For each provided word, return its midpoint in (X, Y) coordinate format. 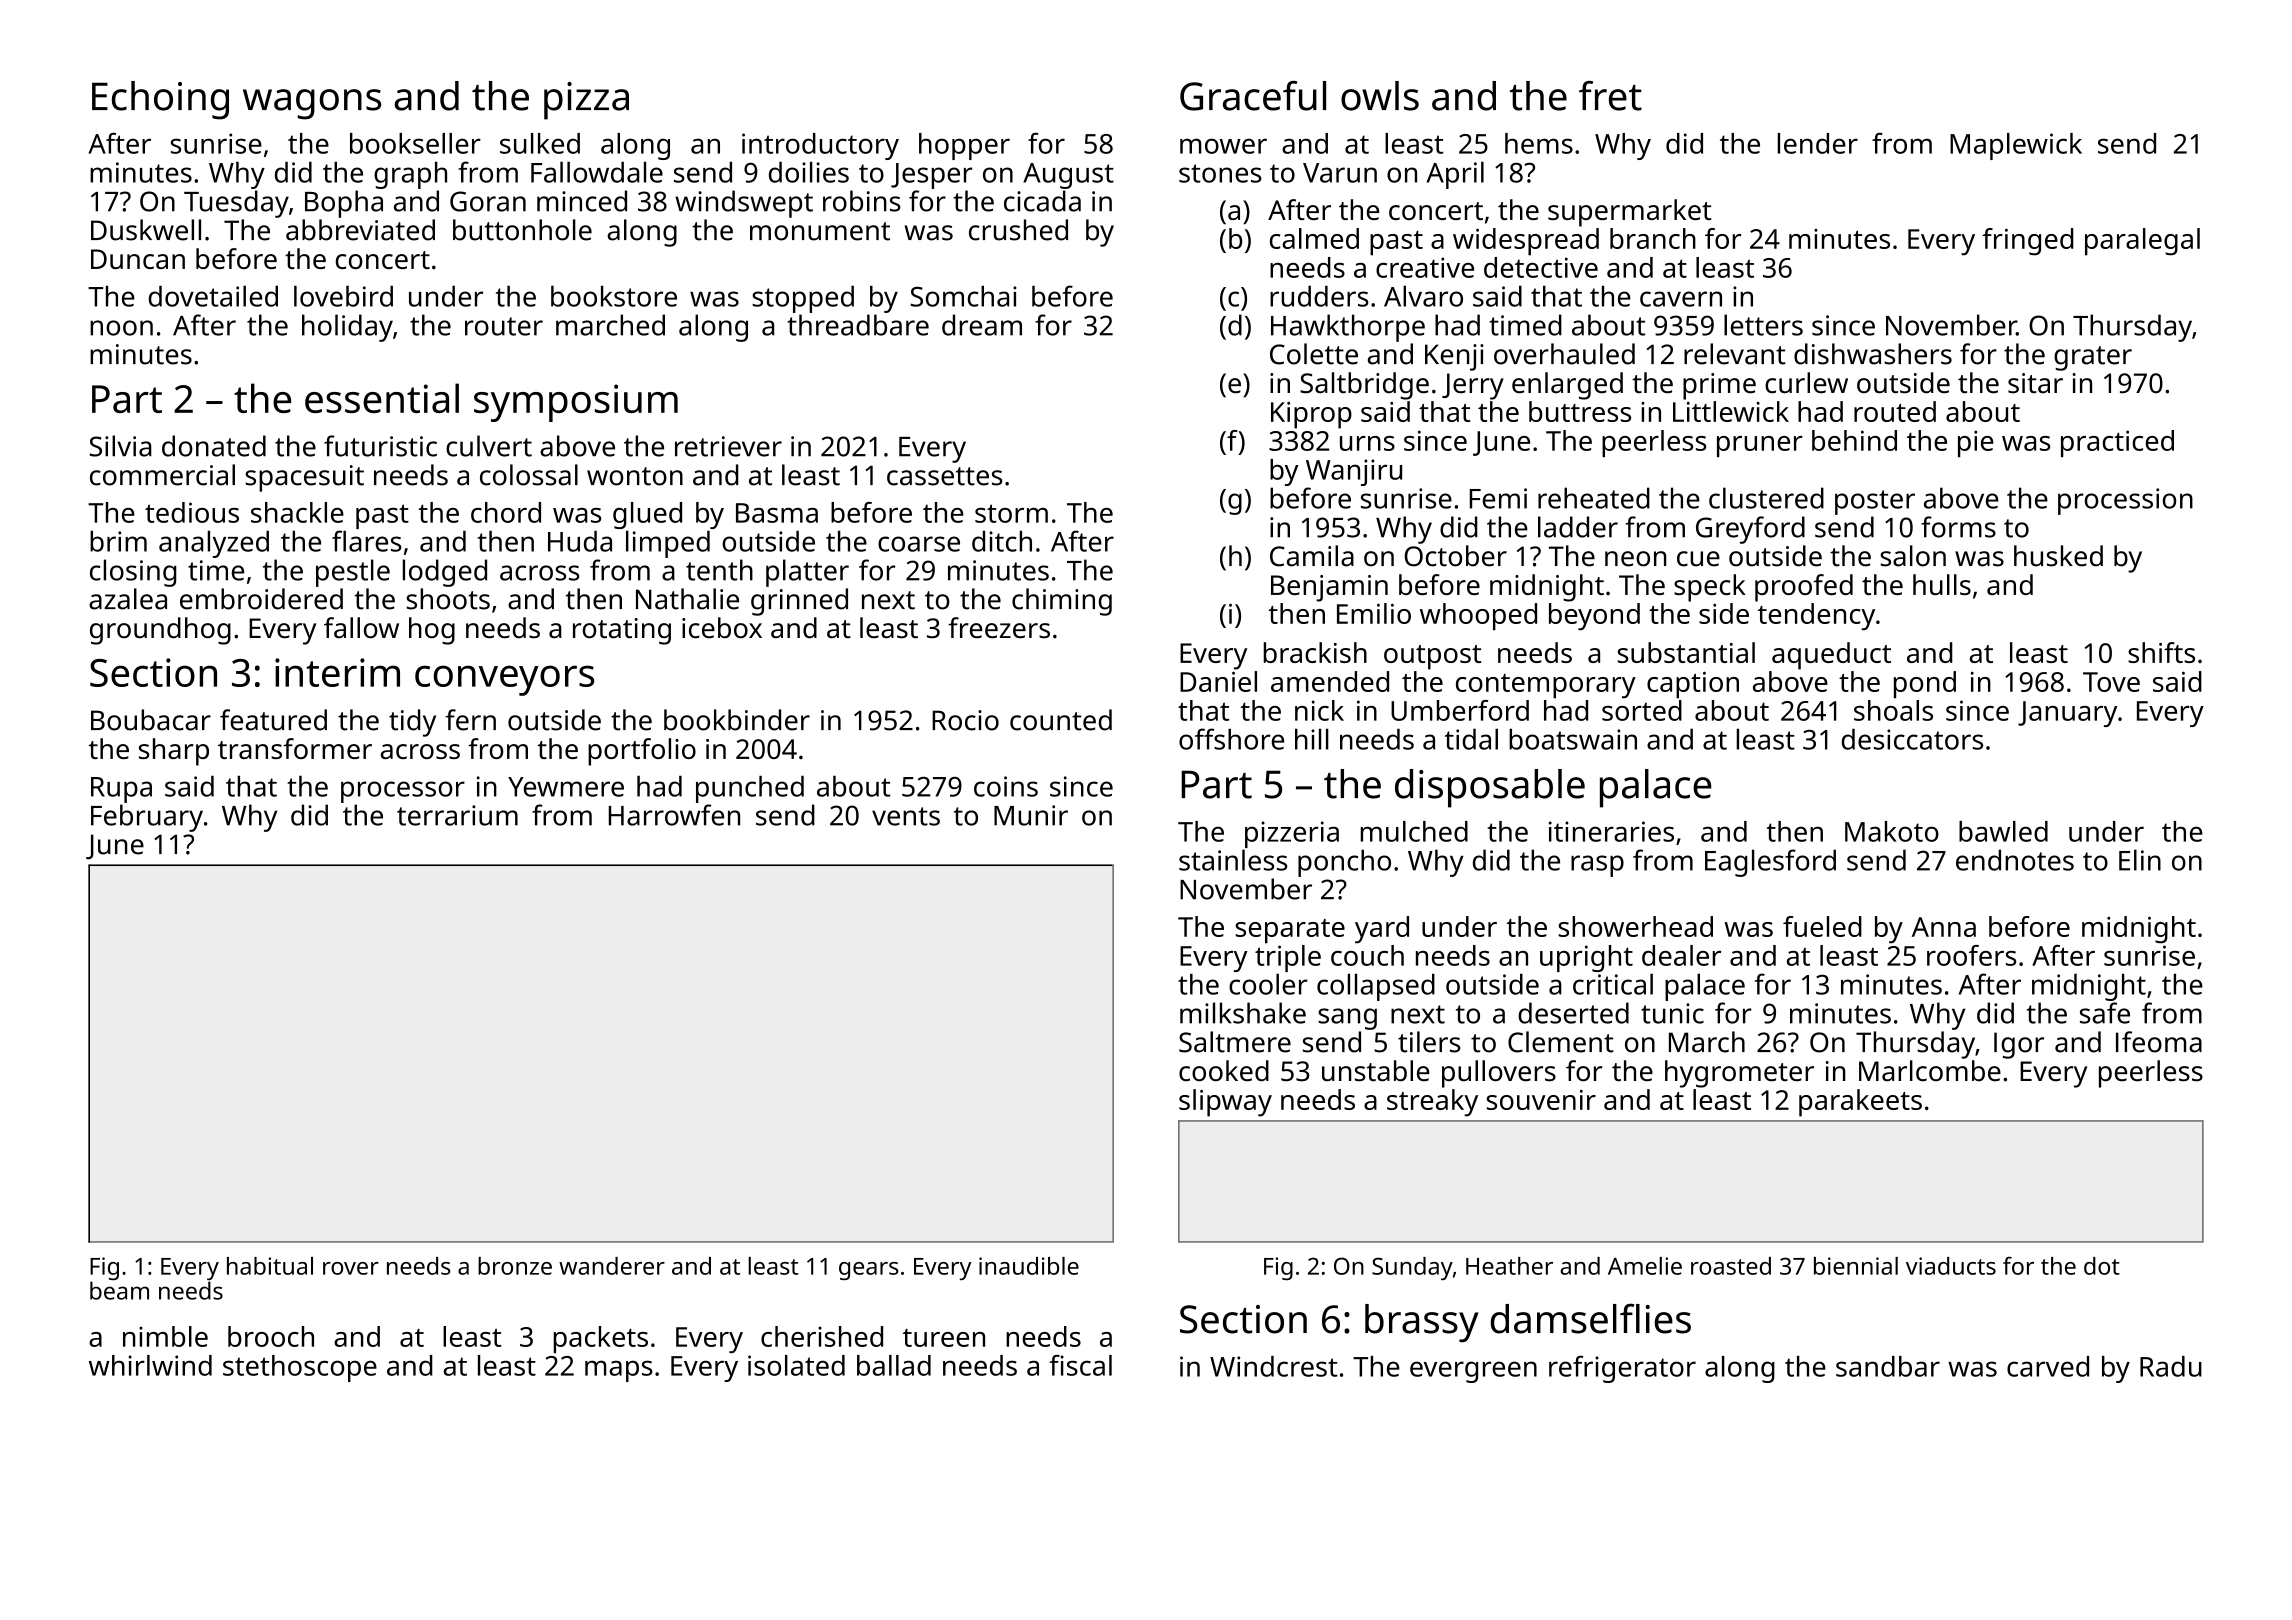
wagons (312, 104)
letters (1763, 325)
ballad (894, 1365)
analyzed (214, 544)
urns (1367, 443)
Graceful (1253, 96)
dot (2102, 1266)
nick (1319, 710)
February (147, 818)
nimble (165, 1336)
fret (1610, 96)
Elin (2140, 860)
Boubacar (151, 720)
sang (1347, 1019)
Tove (2111, 682)
